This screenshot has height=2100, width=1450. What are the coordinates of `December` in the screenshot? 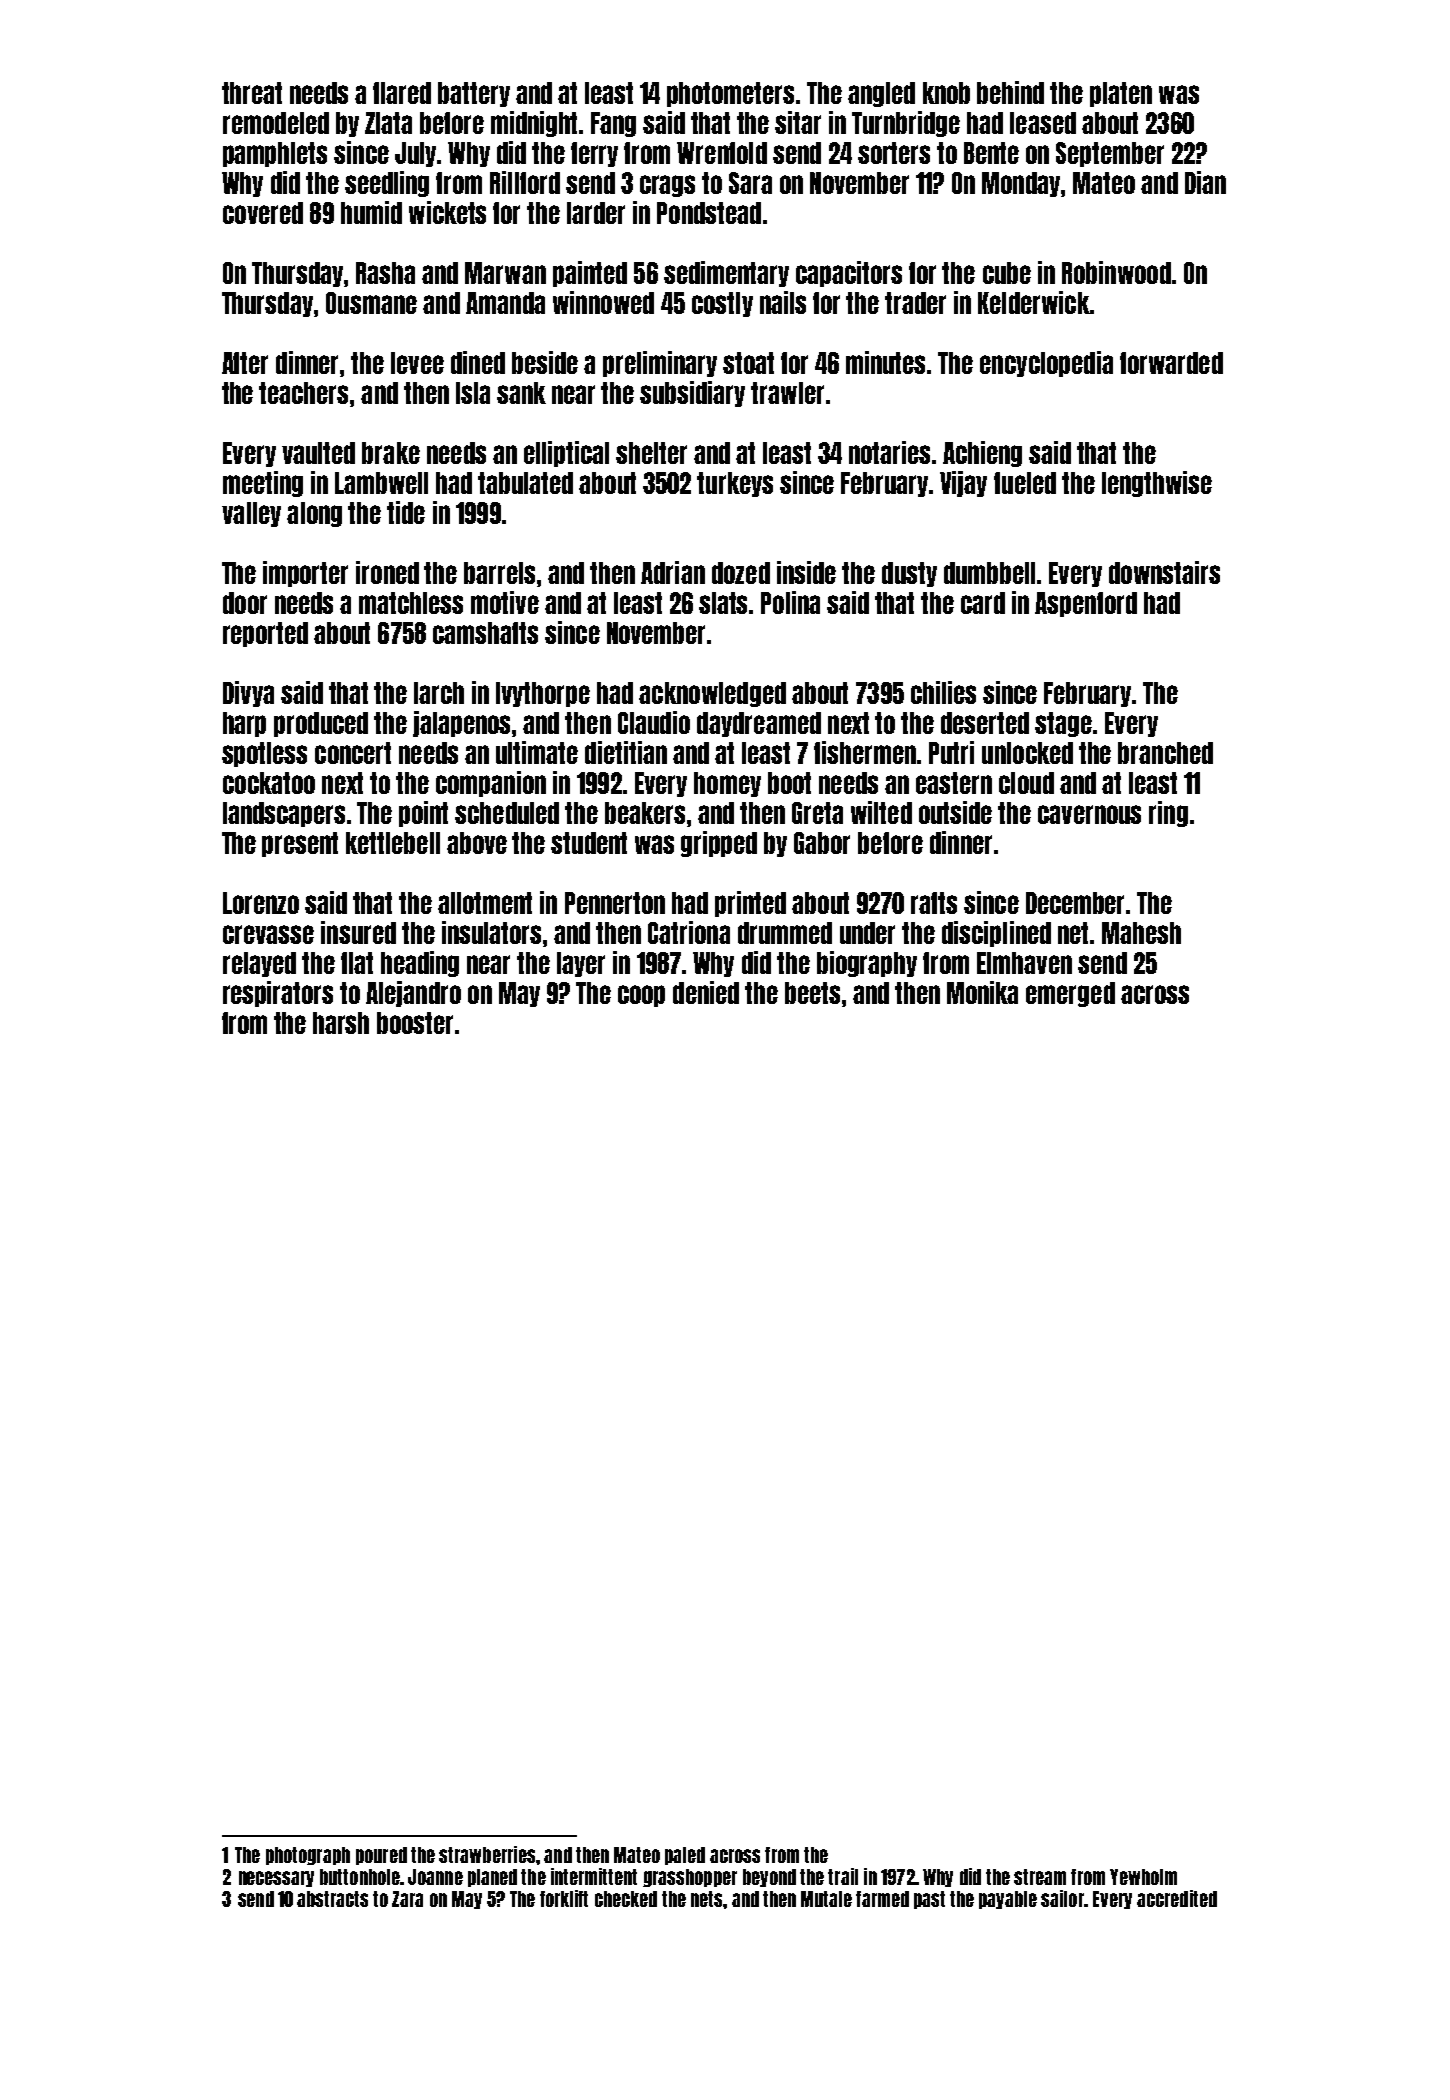 It's located at (1075, 903).
